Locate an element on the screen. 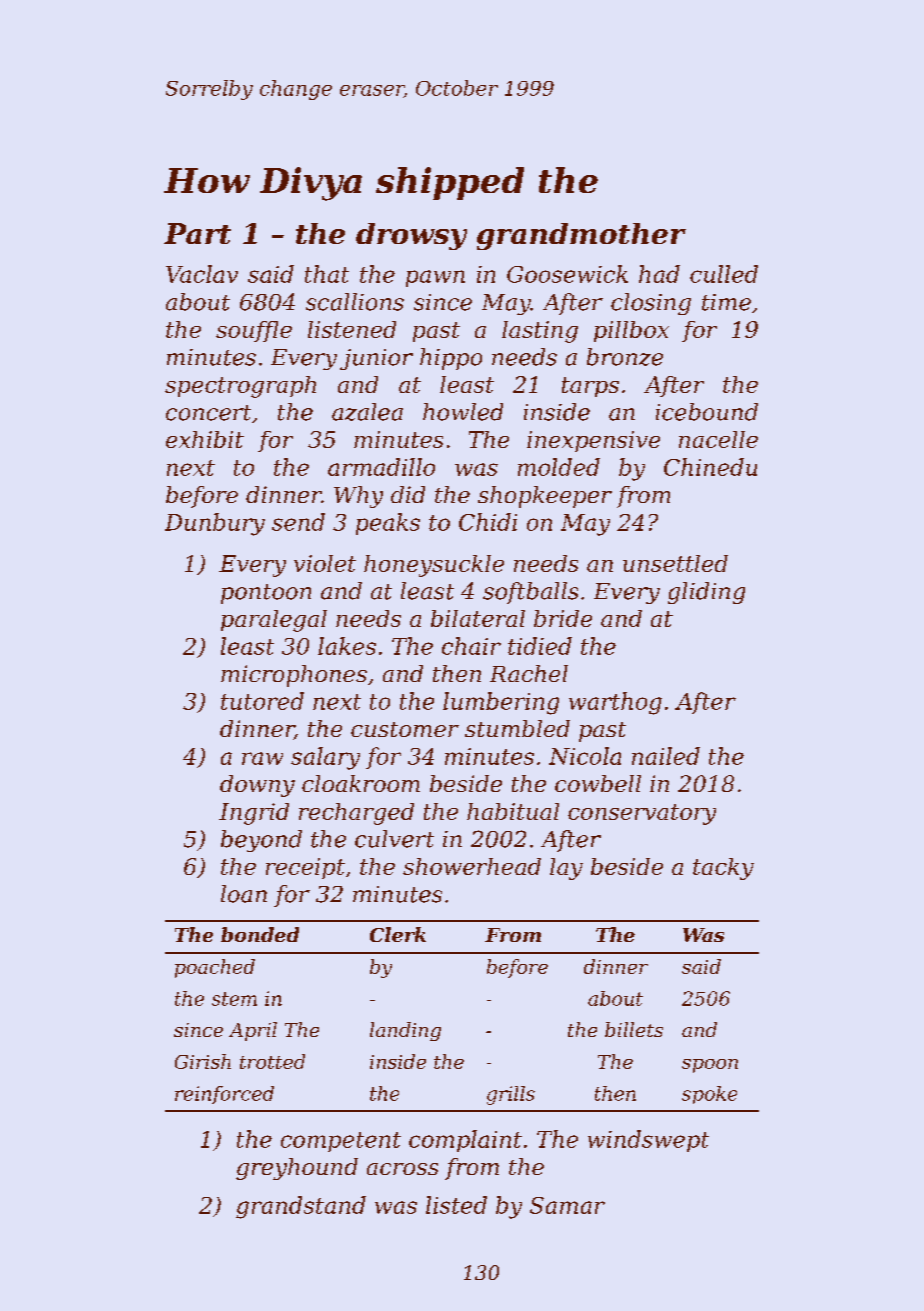 This screenshot has width=924, height=1311. Clerk is located at coordinates (398, 934).
